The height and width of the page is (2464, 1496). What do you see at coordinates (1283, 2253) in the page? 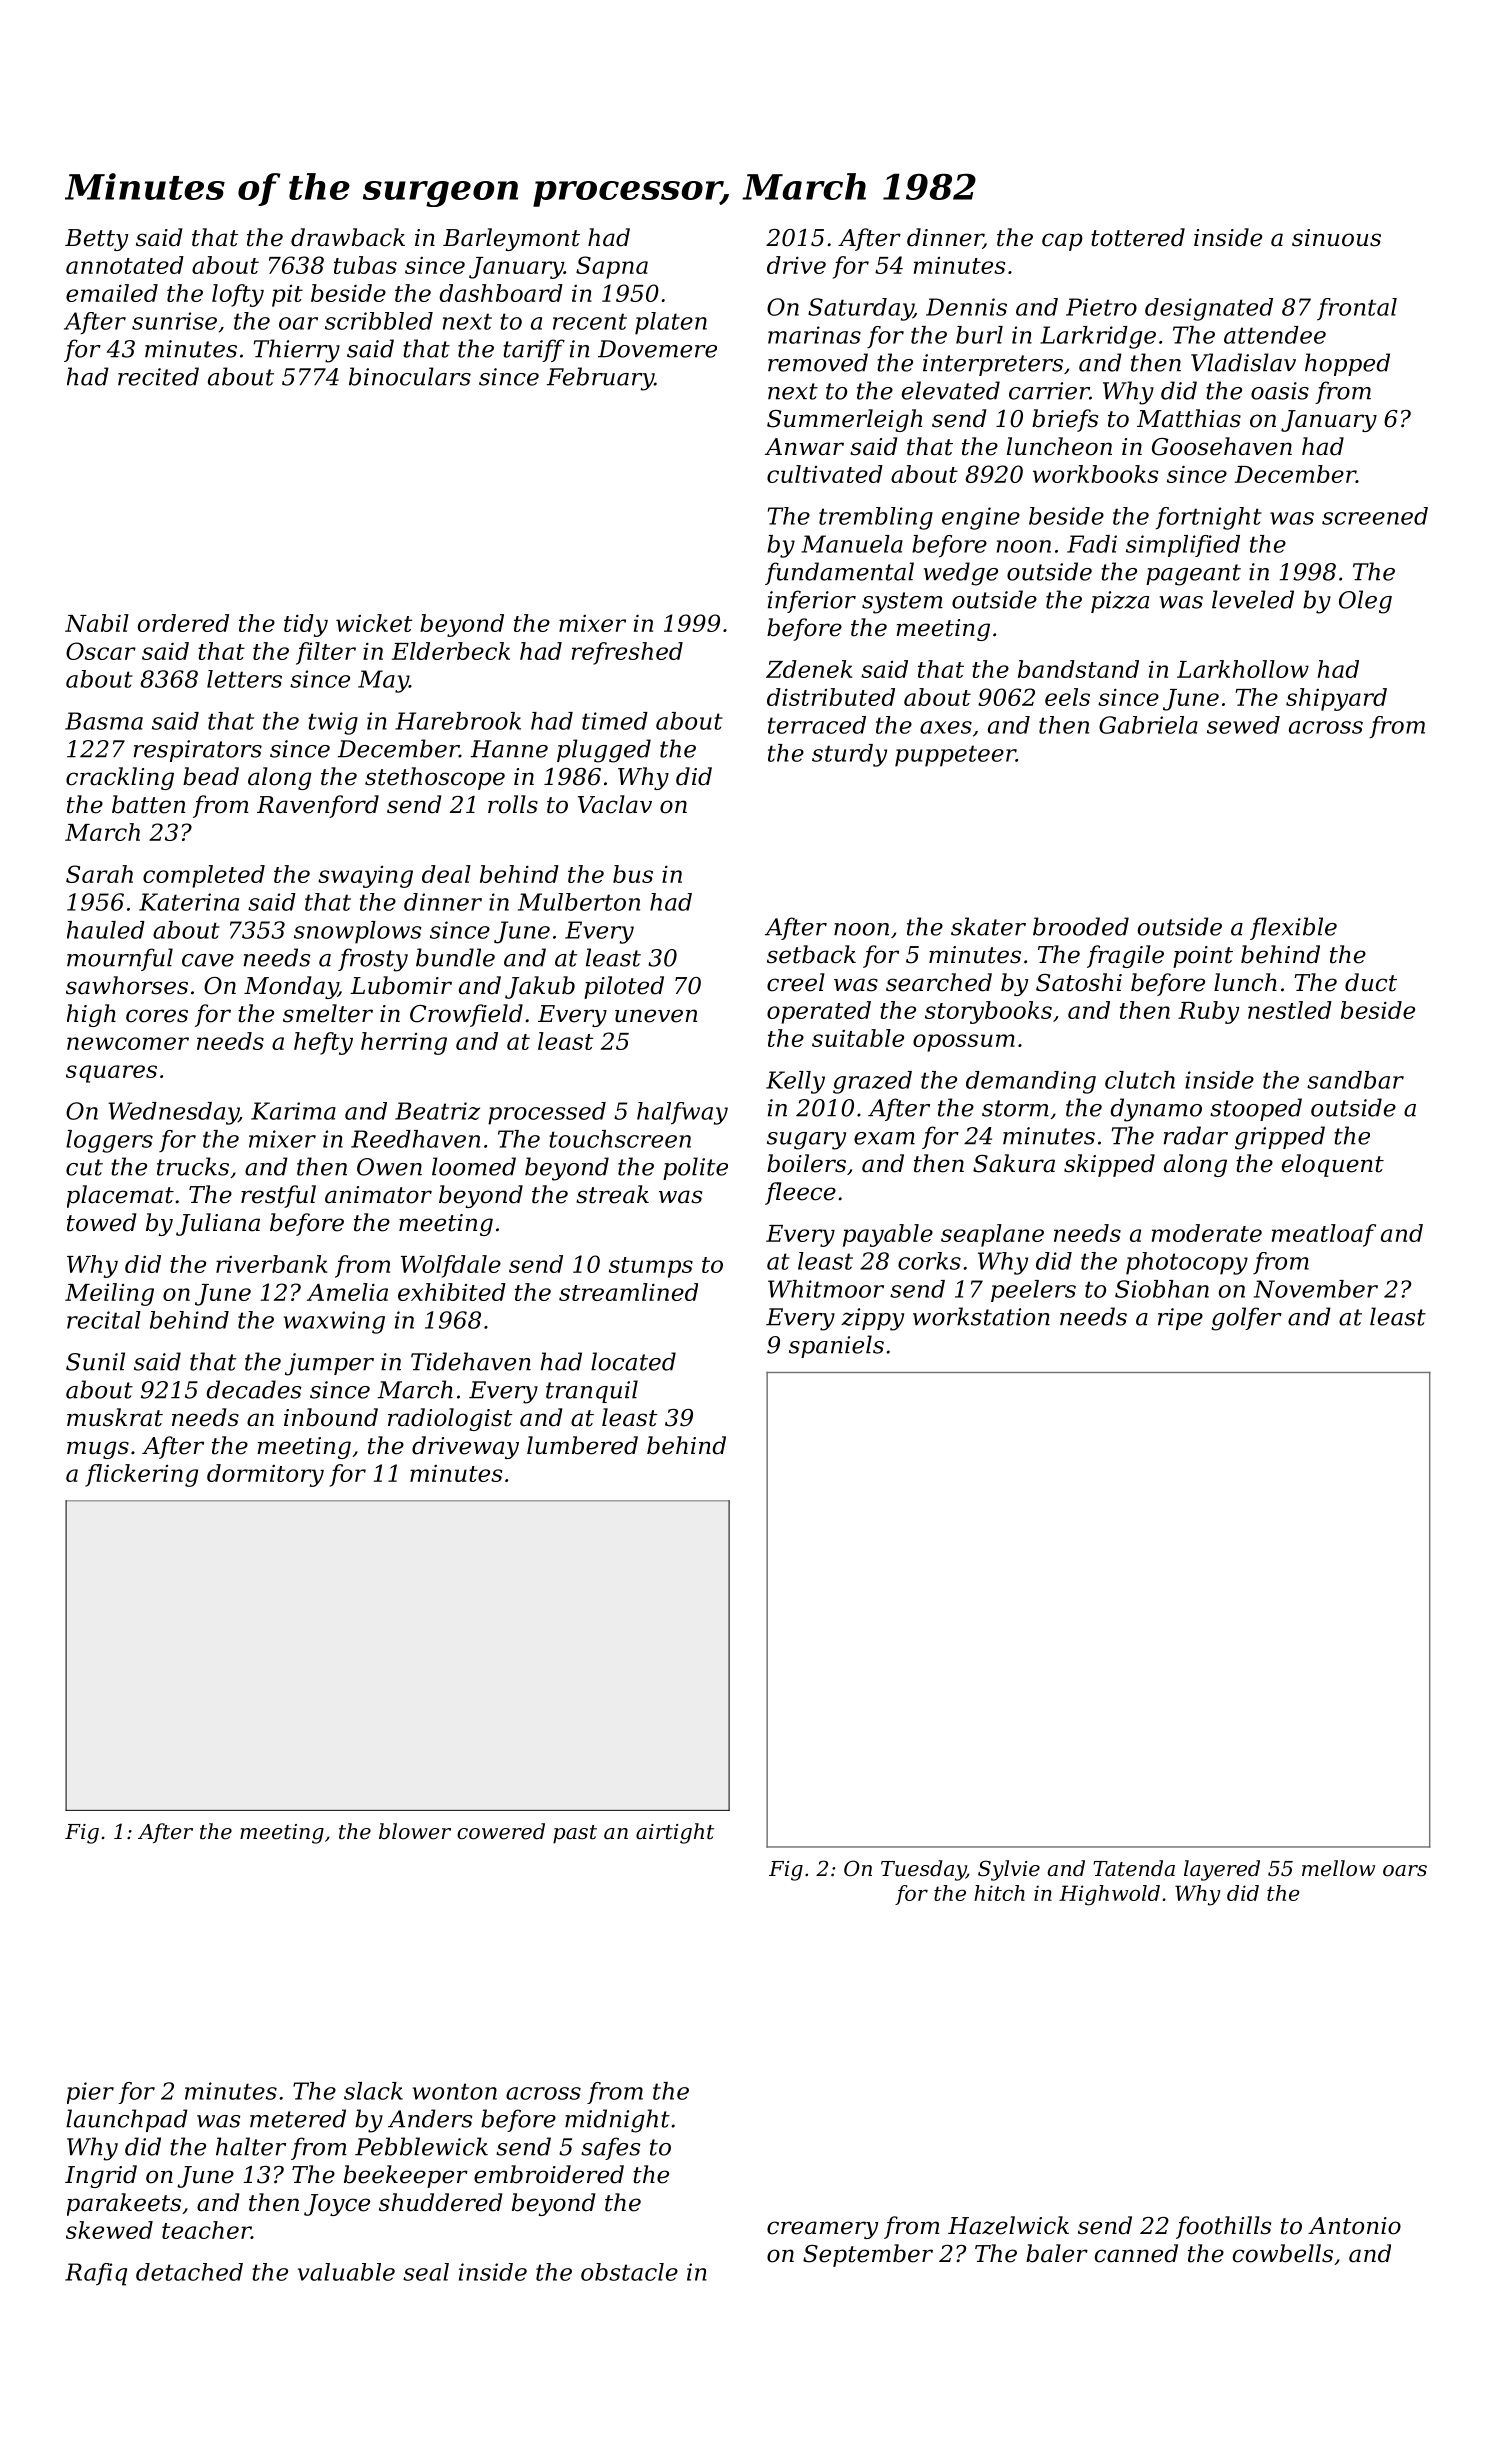
I see `cowbells` at bounding box center [1283, 2253].
